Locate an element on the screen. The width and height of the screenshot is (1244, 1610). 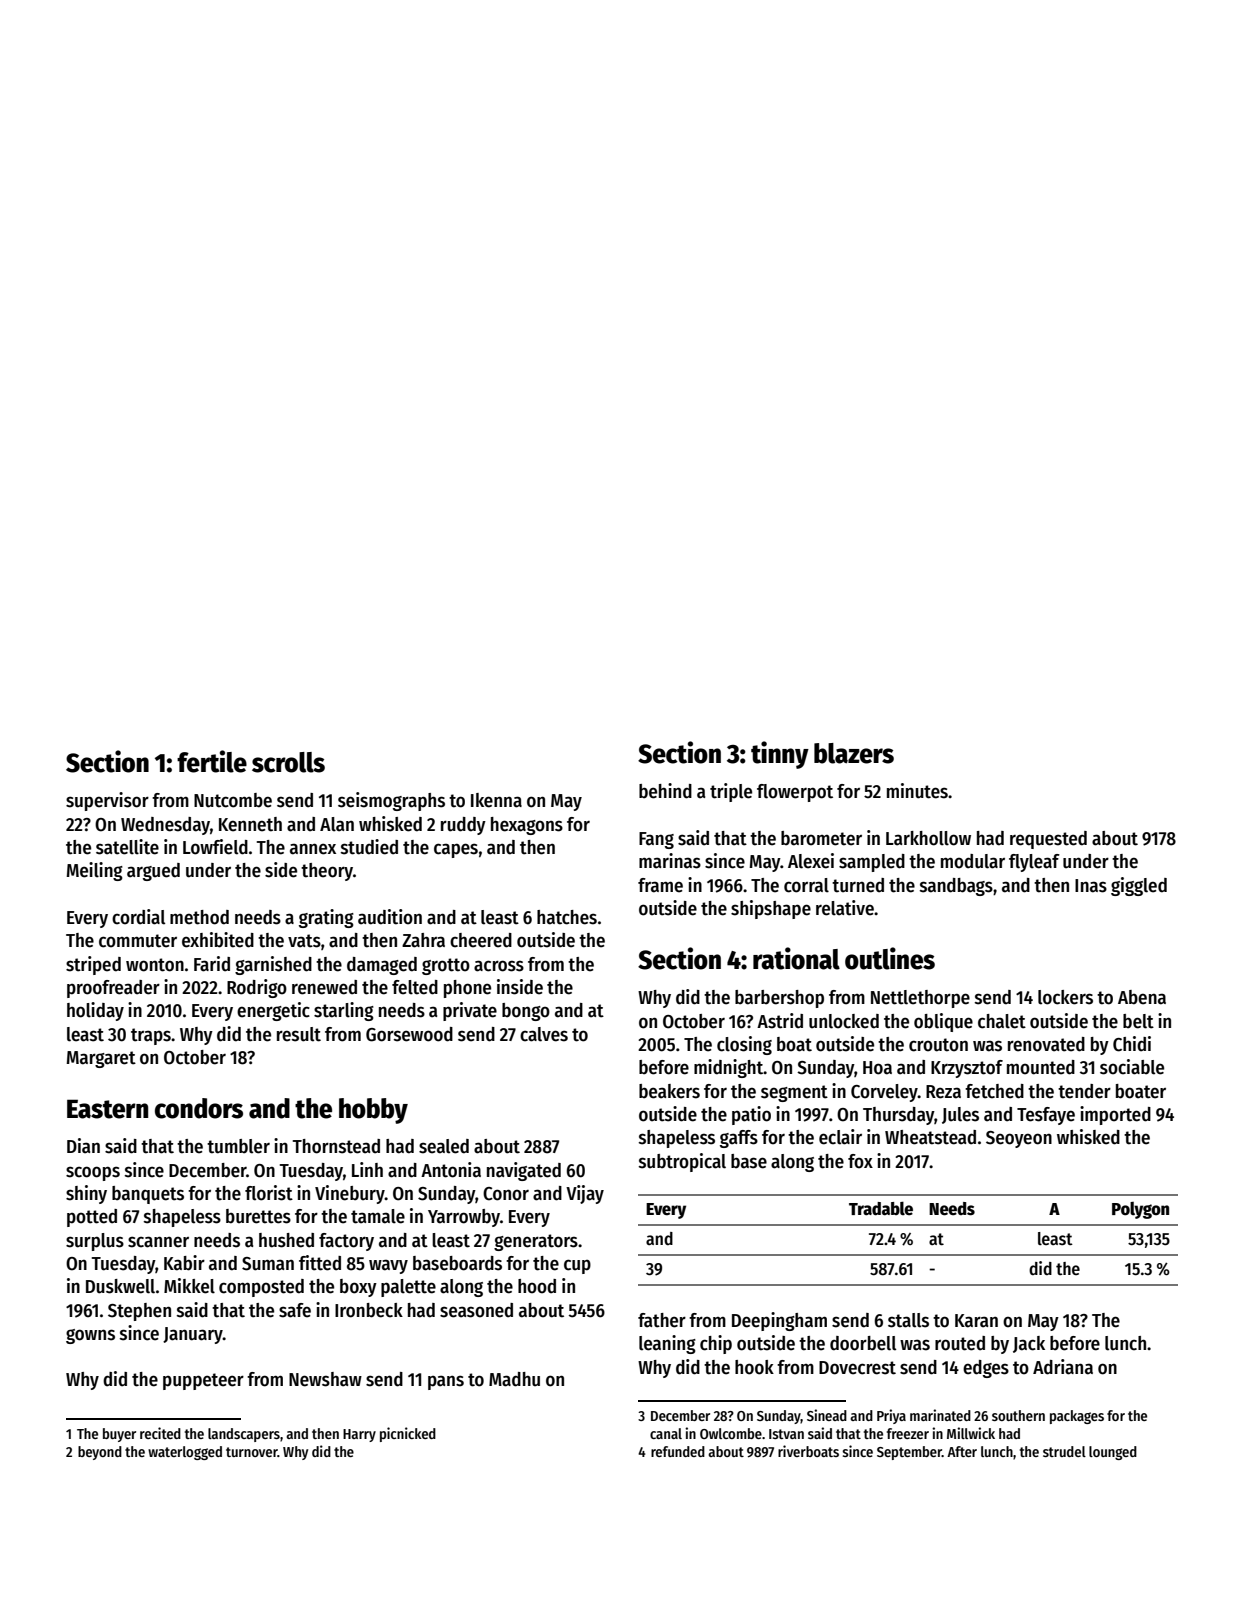
Owlcombe is located at coordinates (731, 1433).
